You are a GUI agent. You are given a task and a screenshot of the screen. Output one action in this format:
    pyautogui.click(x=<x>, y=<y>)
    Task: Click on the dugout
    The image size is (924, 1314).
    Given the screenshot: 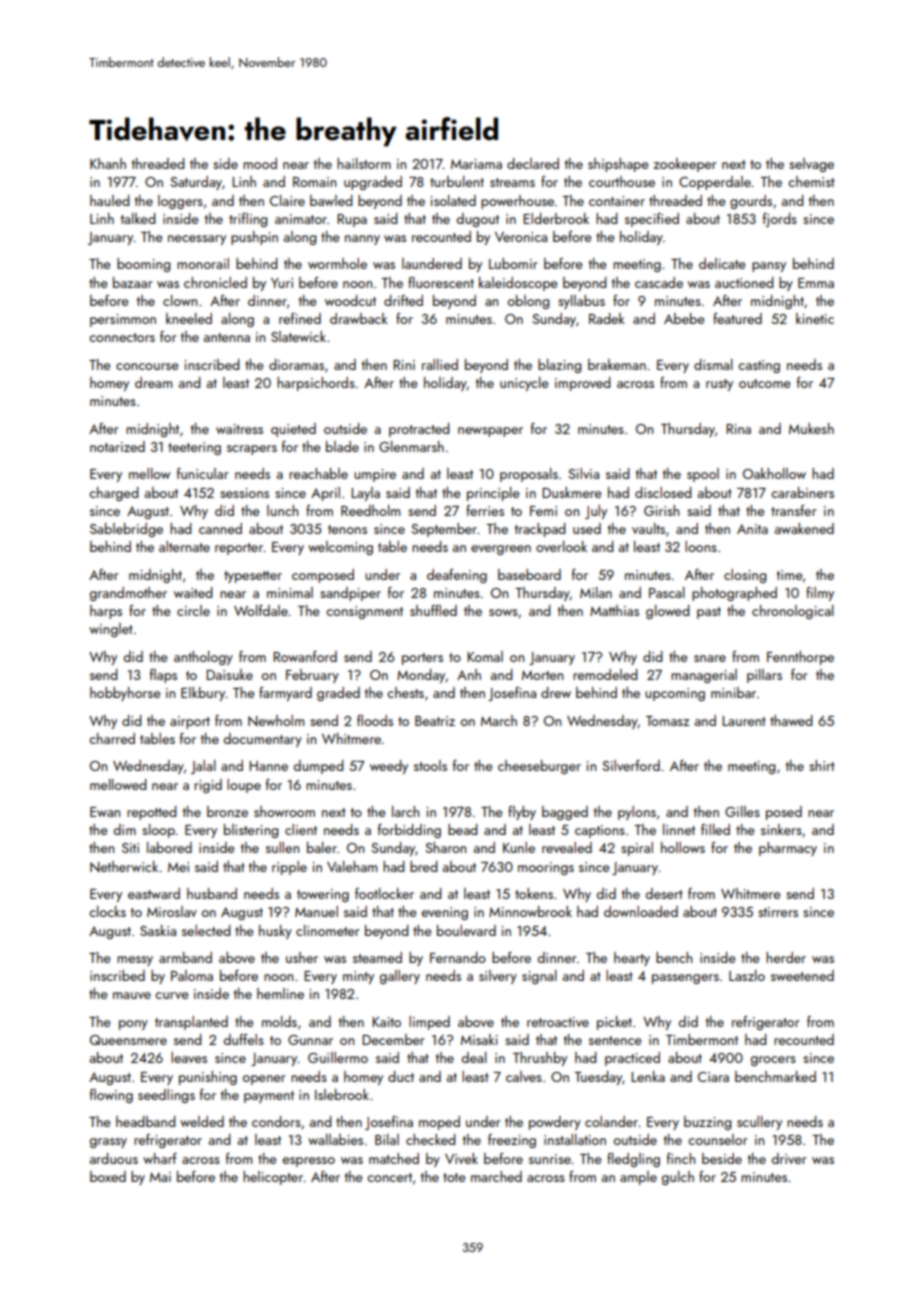 What is the action you would take?
    pyautogui.click(x=478, y=220)
